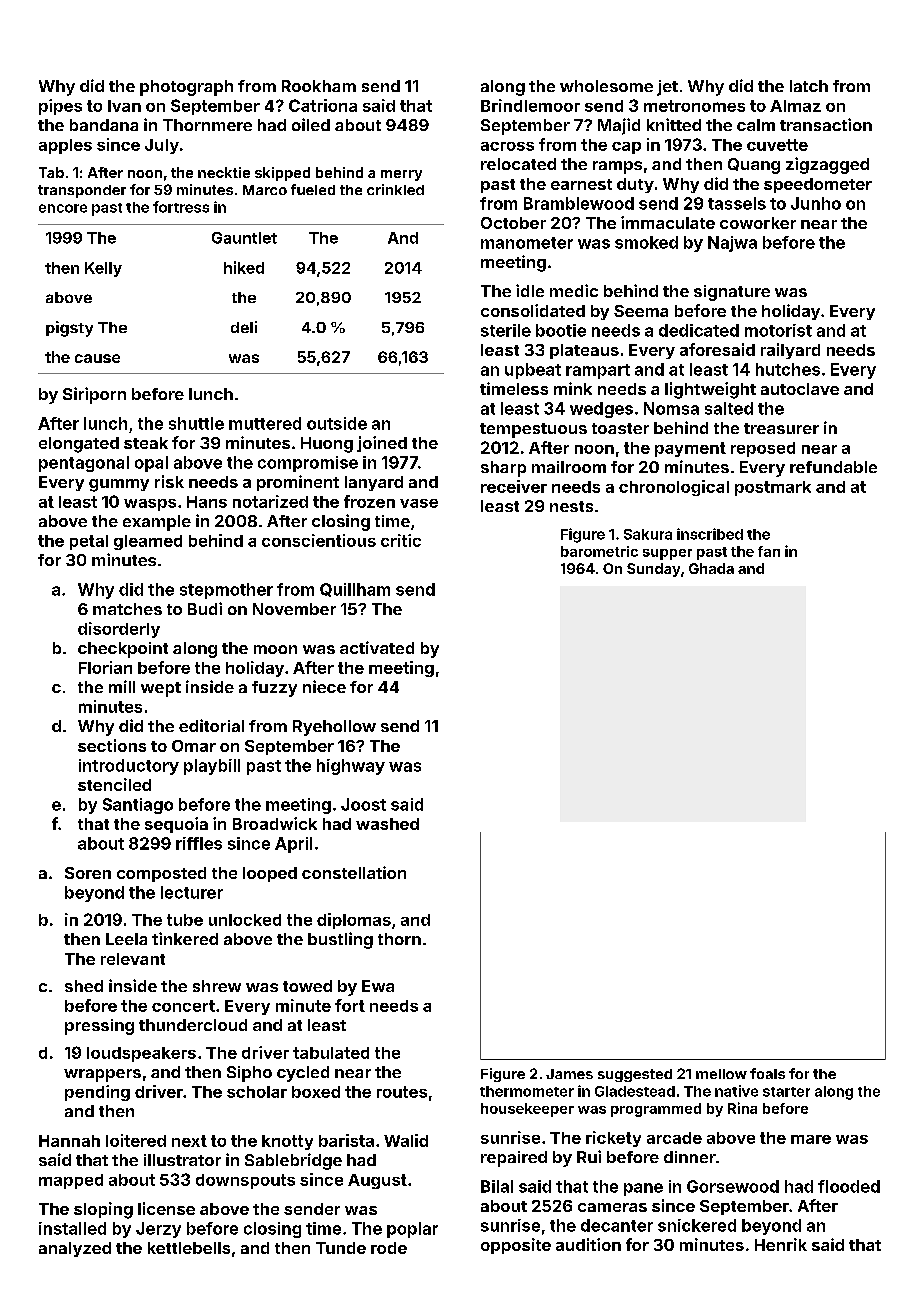 This document has width=924, height=1308. Describe the element at coordinates (781, 1244) in the document. I see `Henrik` at that location.
